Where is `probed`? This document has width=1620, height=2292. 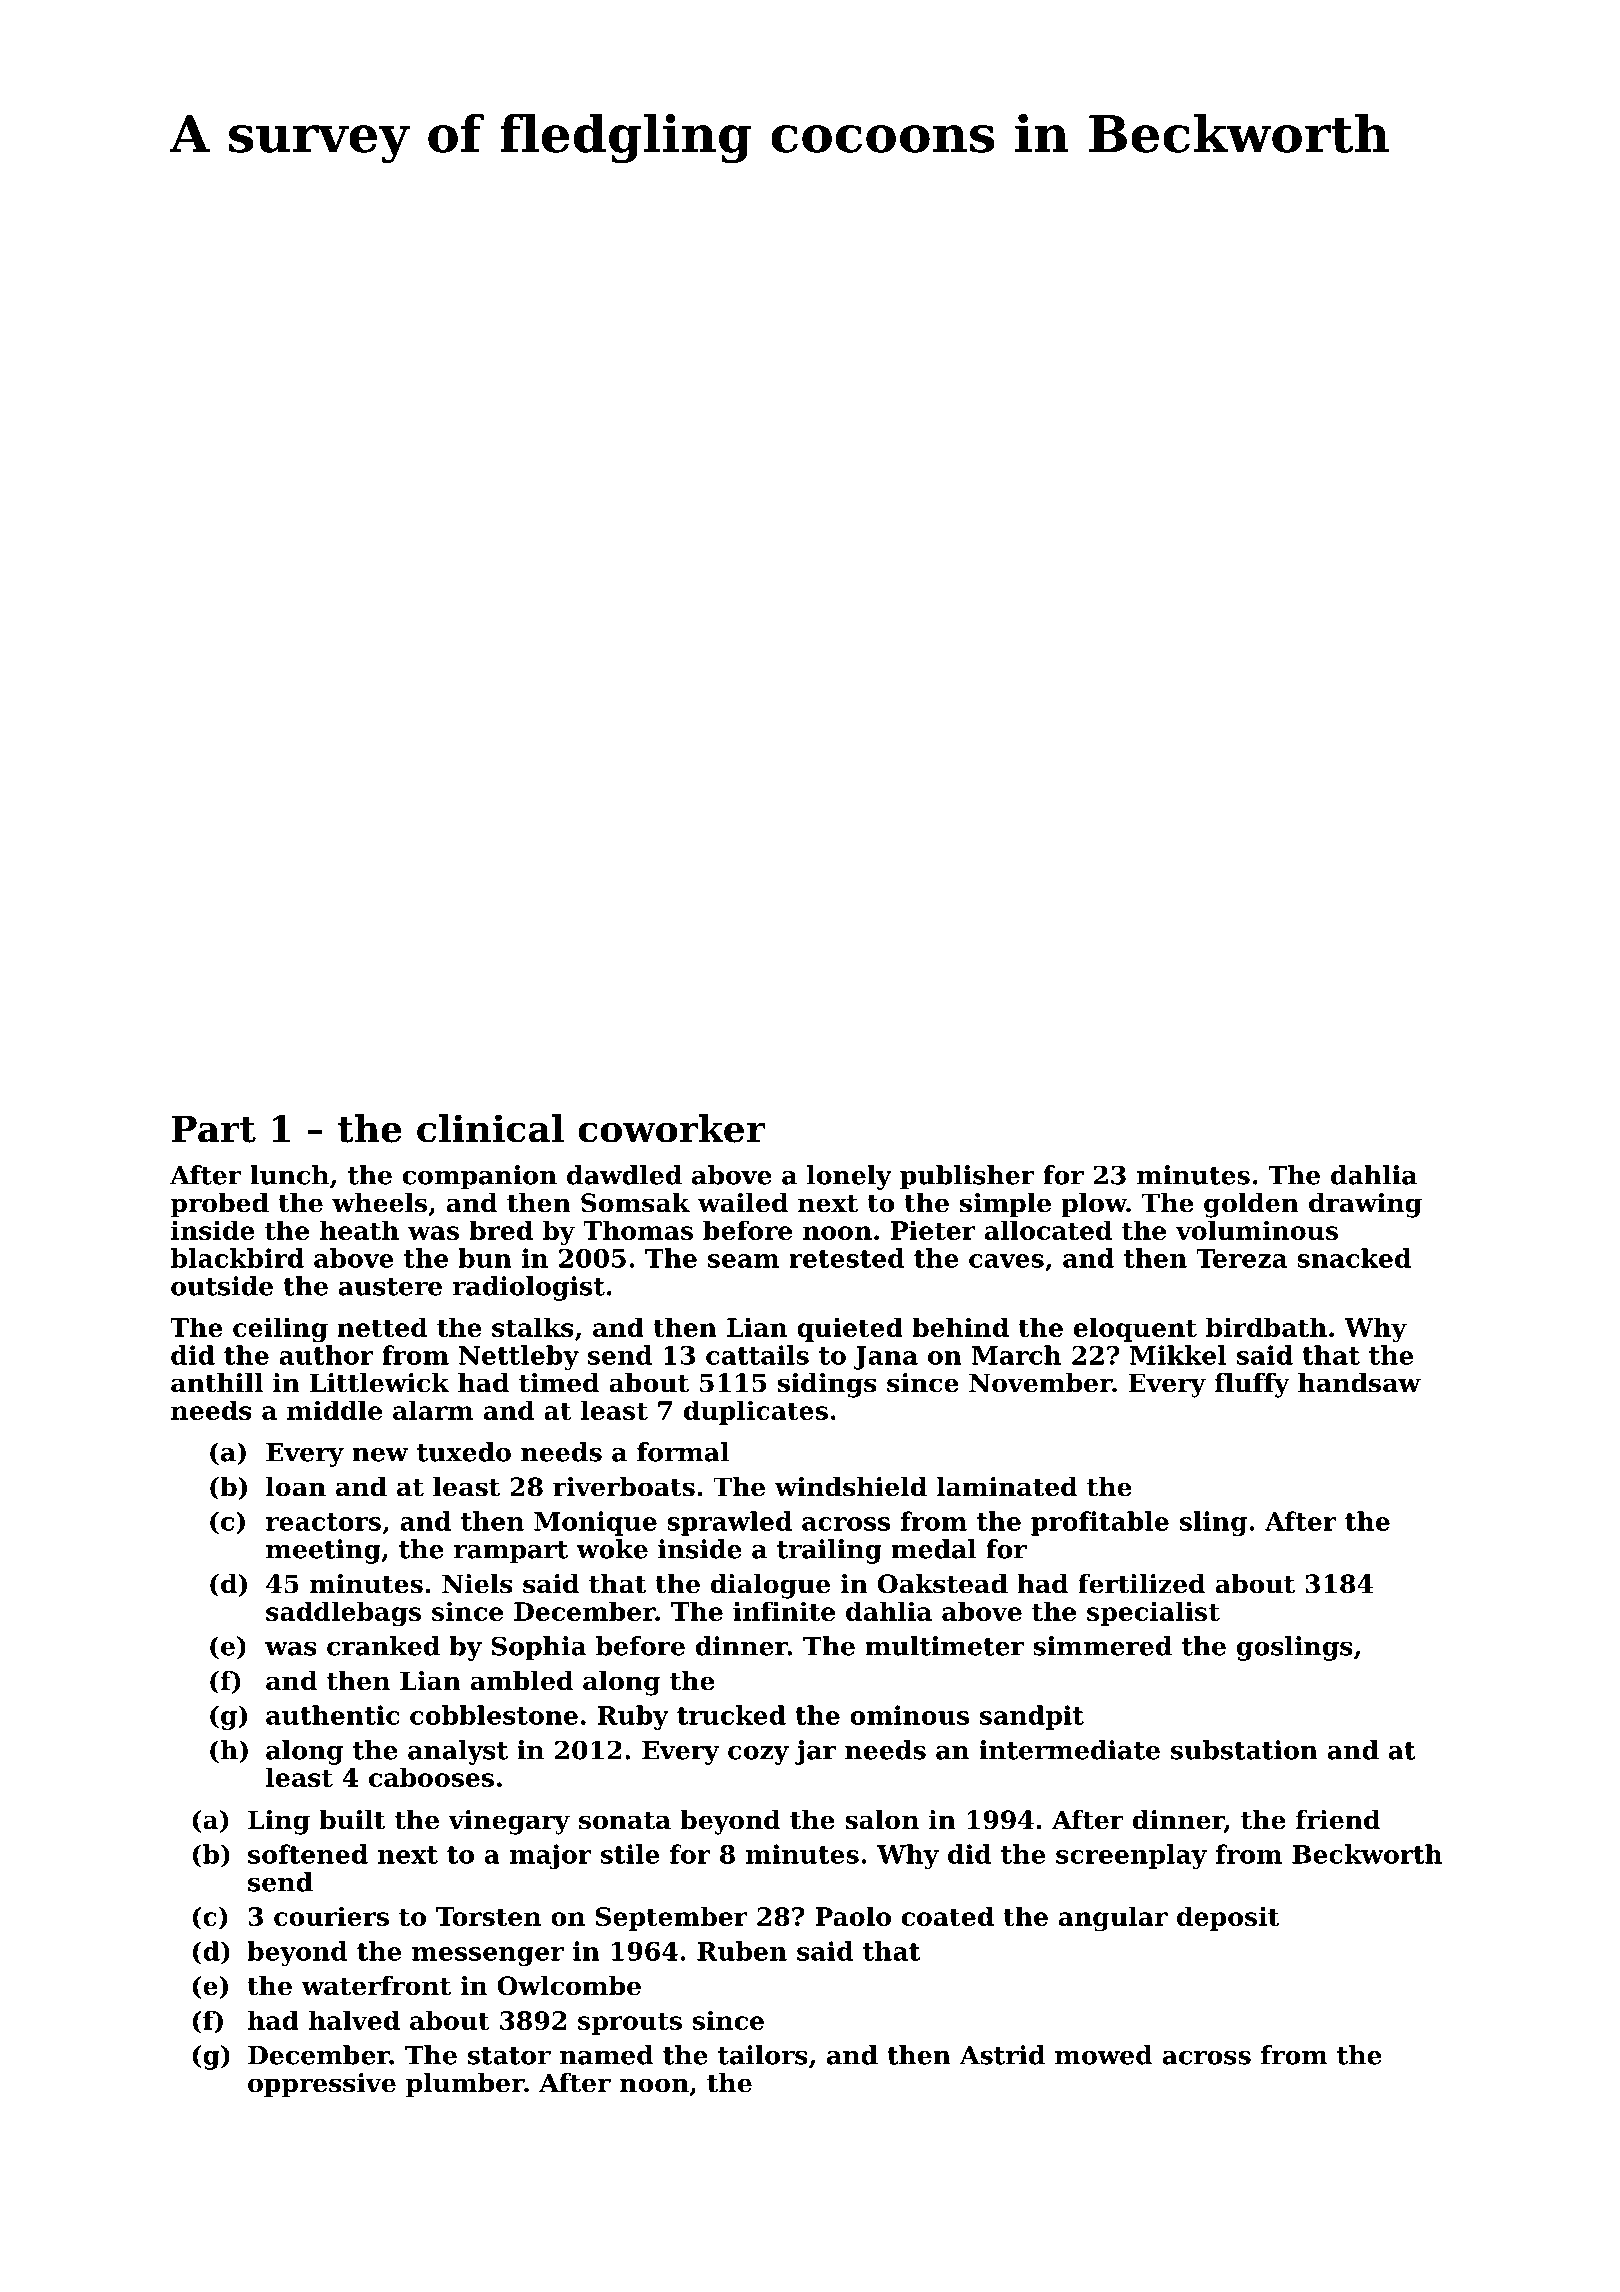
probed is located at coordinates (220, 1205).
